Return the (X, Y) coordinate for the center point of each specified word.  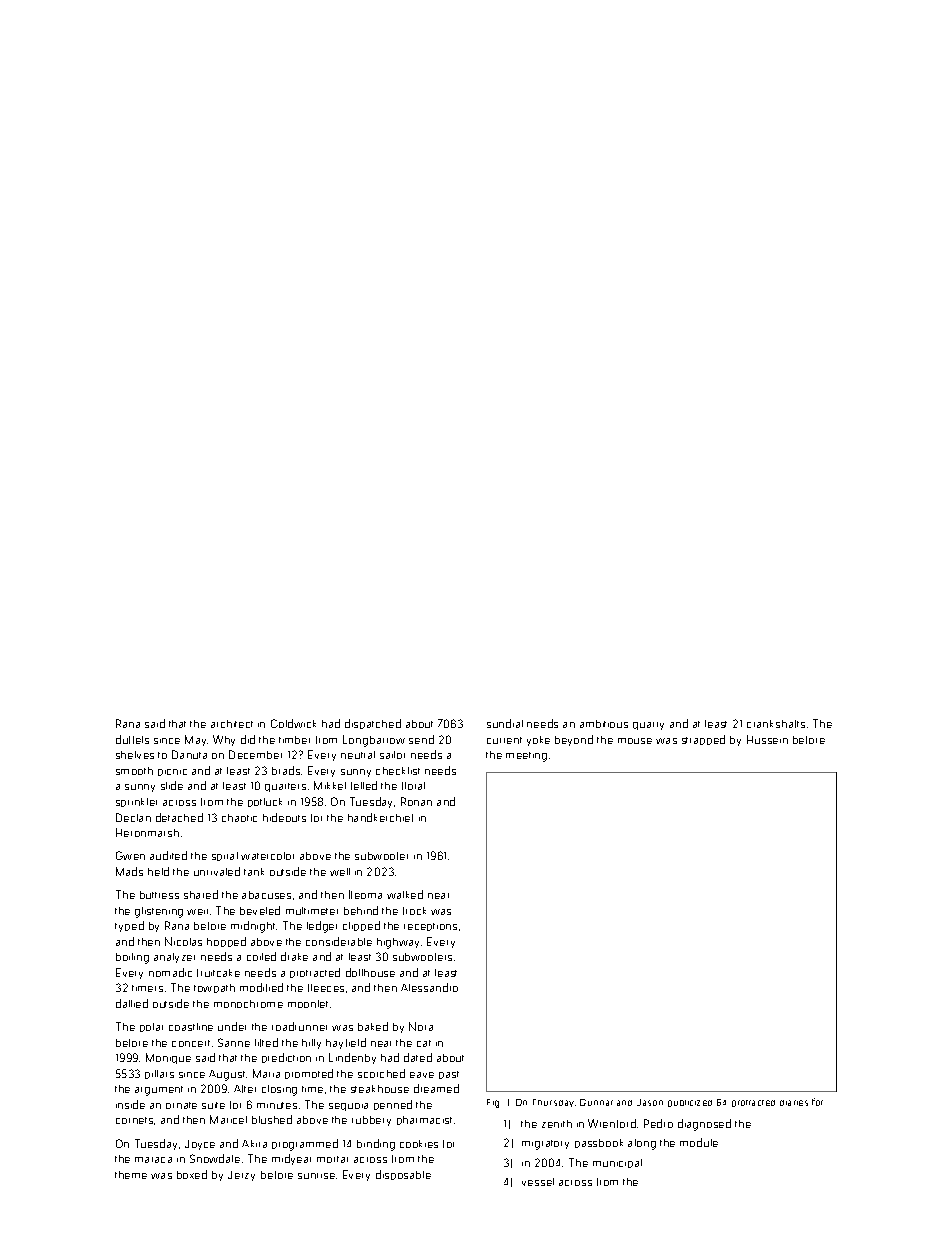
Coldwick (293, 723)
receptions (430, 927)
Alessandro (429, 987)
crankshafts (776, 724)
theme (131, 1175)
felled (364, 785)
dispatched (373, 724)
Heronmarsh (147, 832)
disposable (403, 1175)
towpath (214, 988)
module (699, 1142)
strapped (703, 740)
